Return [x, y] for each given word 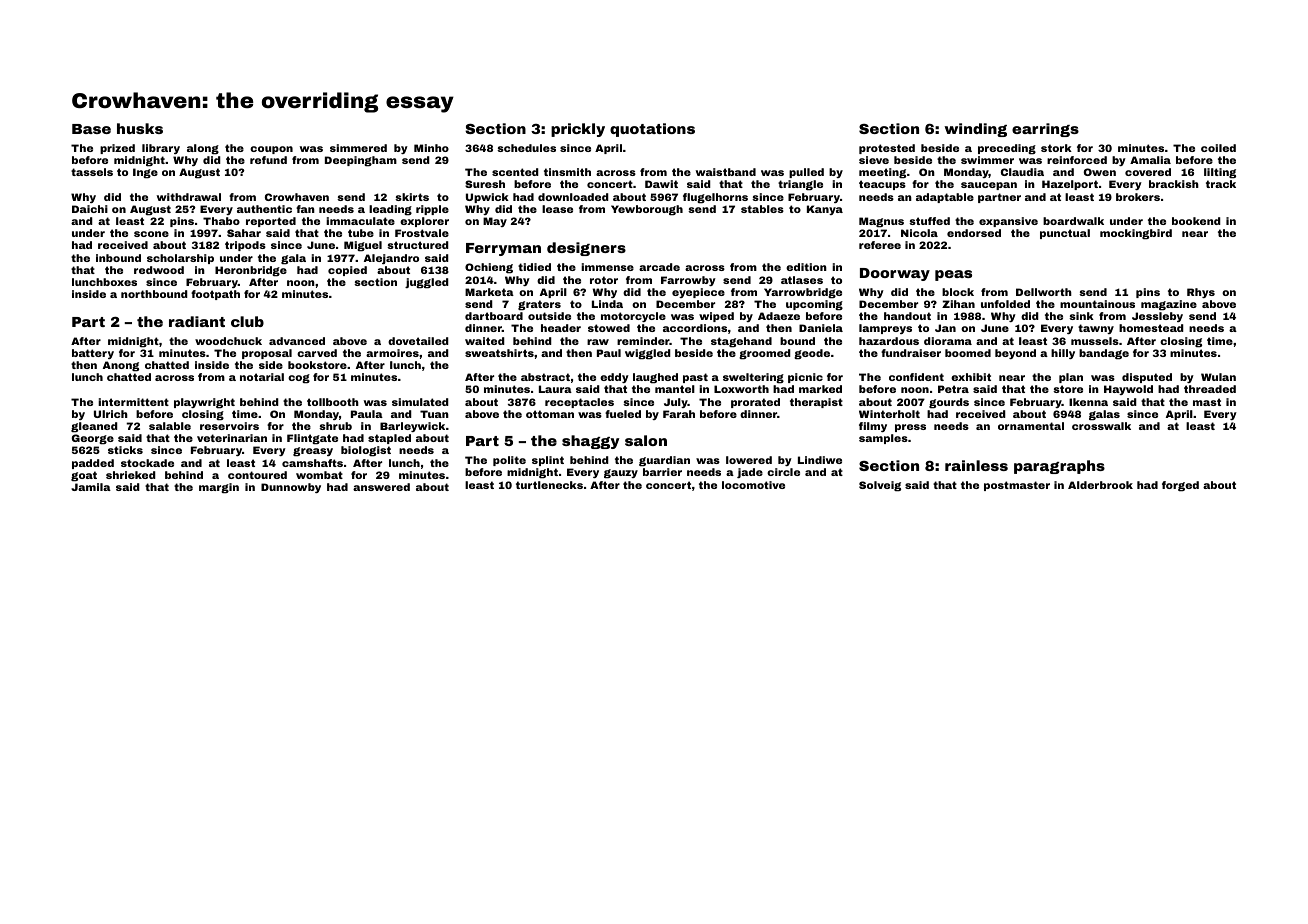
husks [140, 128]
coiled [1218, 148]
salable [170, 426]
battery [93, 354]
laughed [655, 378]
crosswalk [1101, 426]
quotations [652, 130]
